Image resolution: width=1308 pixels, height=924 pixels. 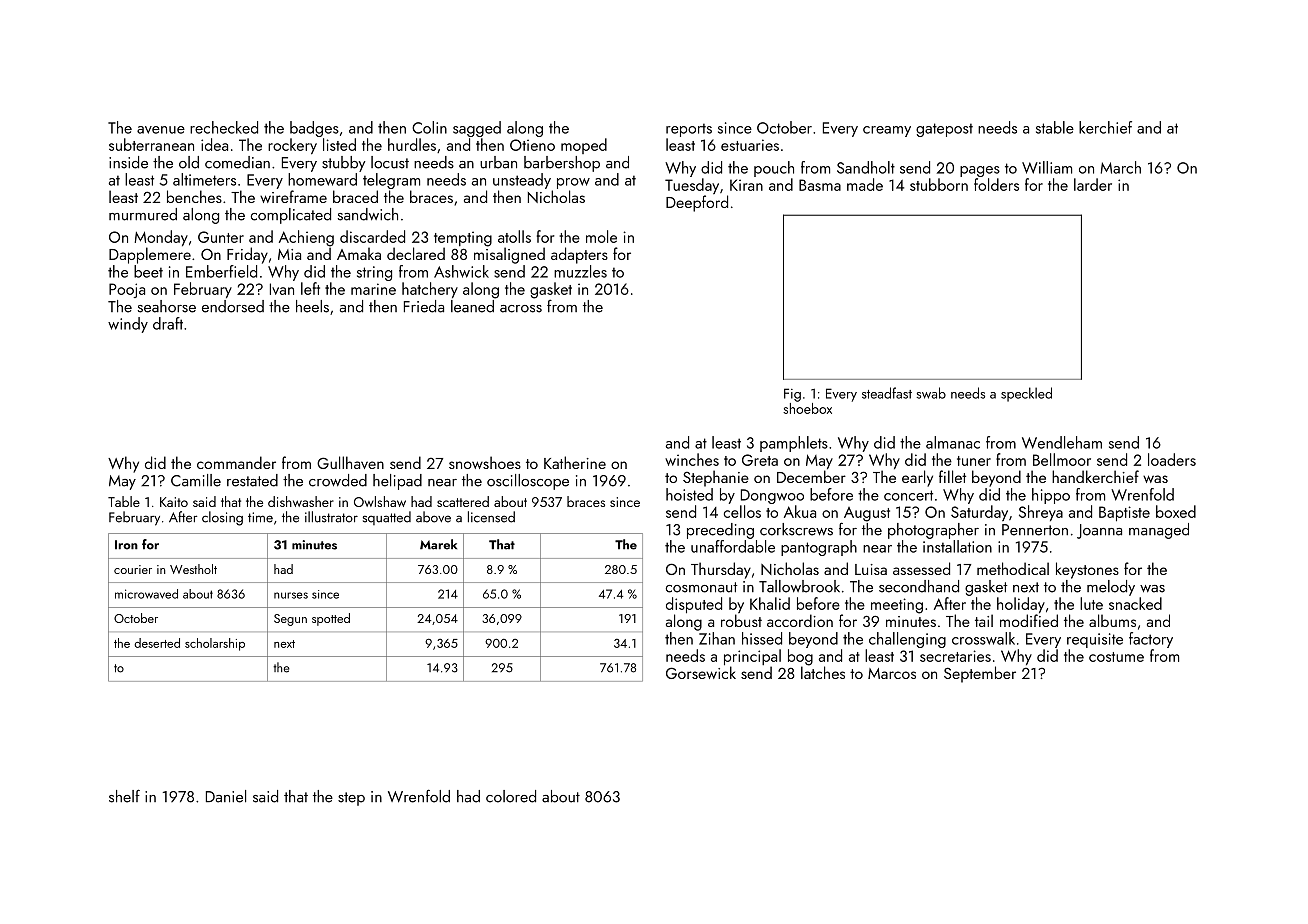 What do you see at coordinates (1026, 394) in the screenshot?
I see `speckled` at bounding box center [1026, 394].
